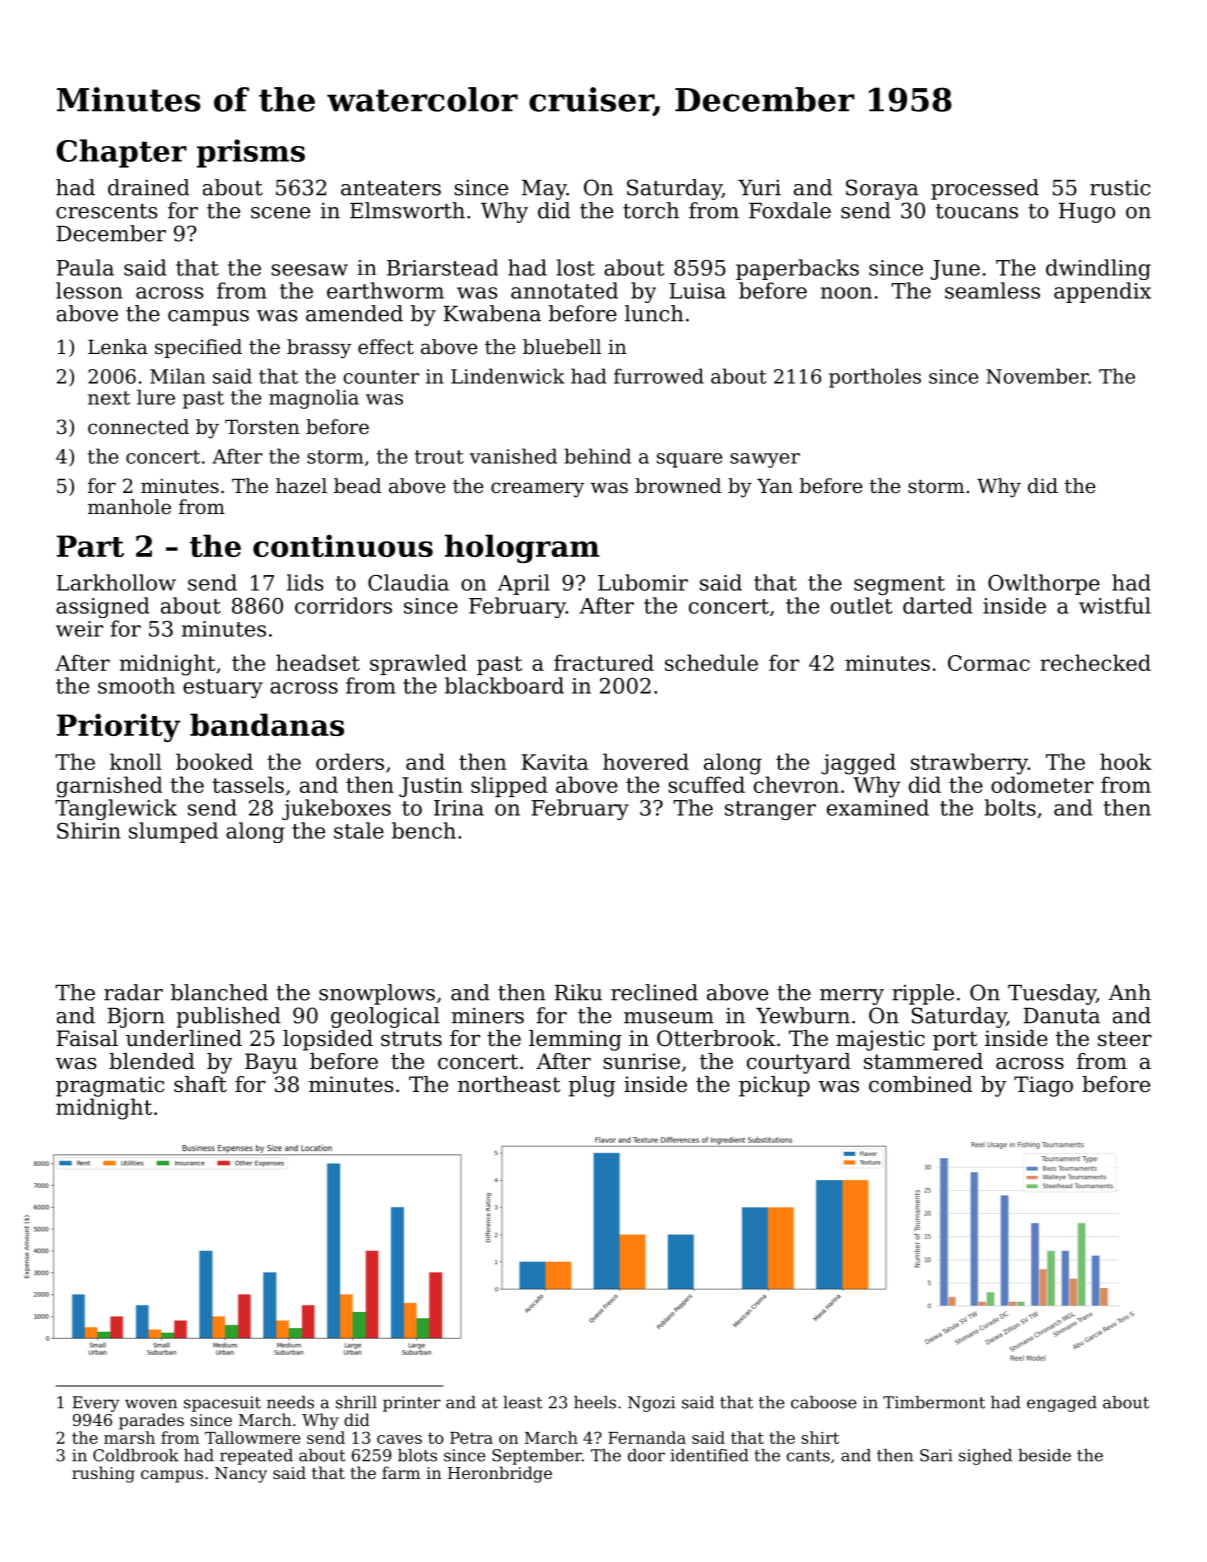  Describe the element at coordinates (1010, 807) in the screenshot. I see `bolts` at that location.
